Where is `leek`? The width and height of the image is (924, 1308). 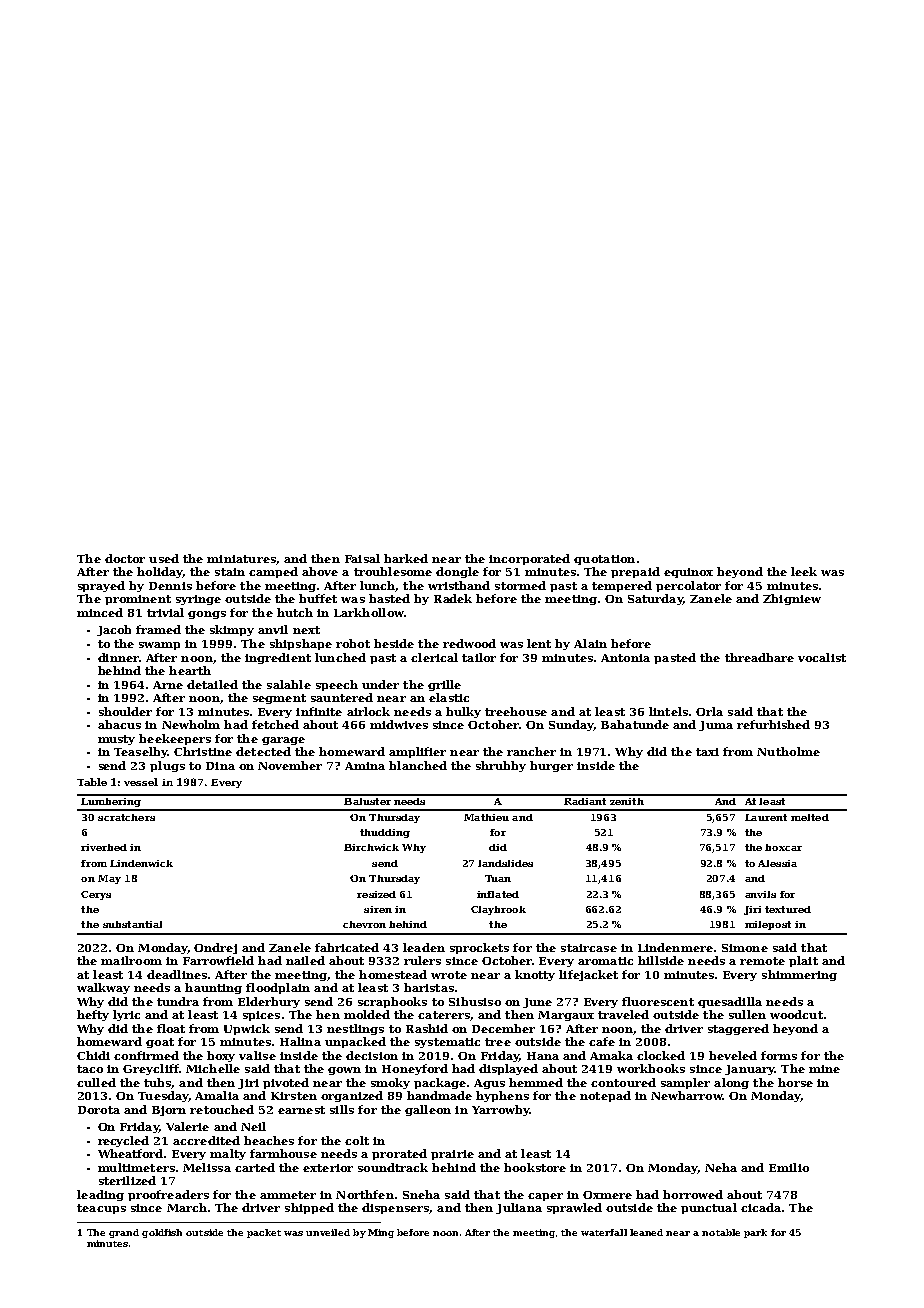 leek is located at coordinates (804, 571).
